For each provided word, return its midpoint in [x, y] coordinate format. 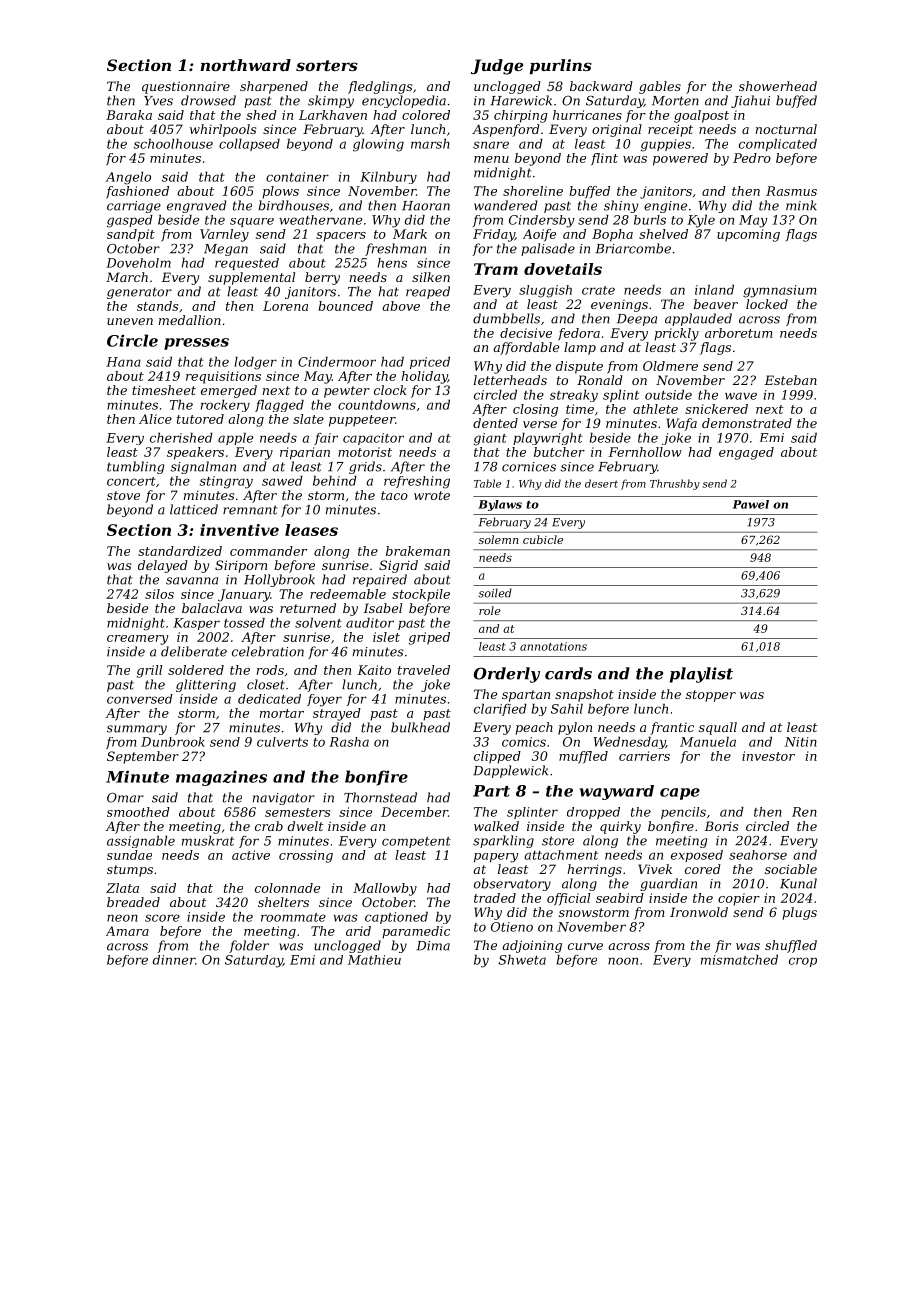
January [244, 595]
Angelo [128, 178]
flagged [279, 406]
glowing [378, 145]
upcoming [748, 235]
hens [392, 263]
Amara [127, 931]
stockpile [421, 595]
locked [767, 304]
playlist [701, 675]
